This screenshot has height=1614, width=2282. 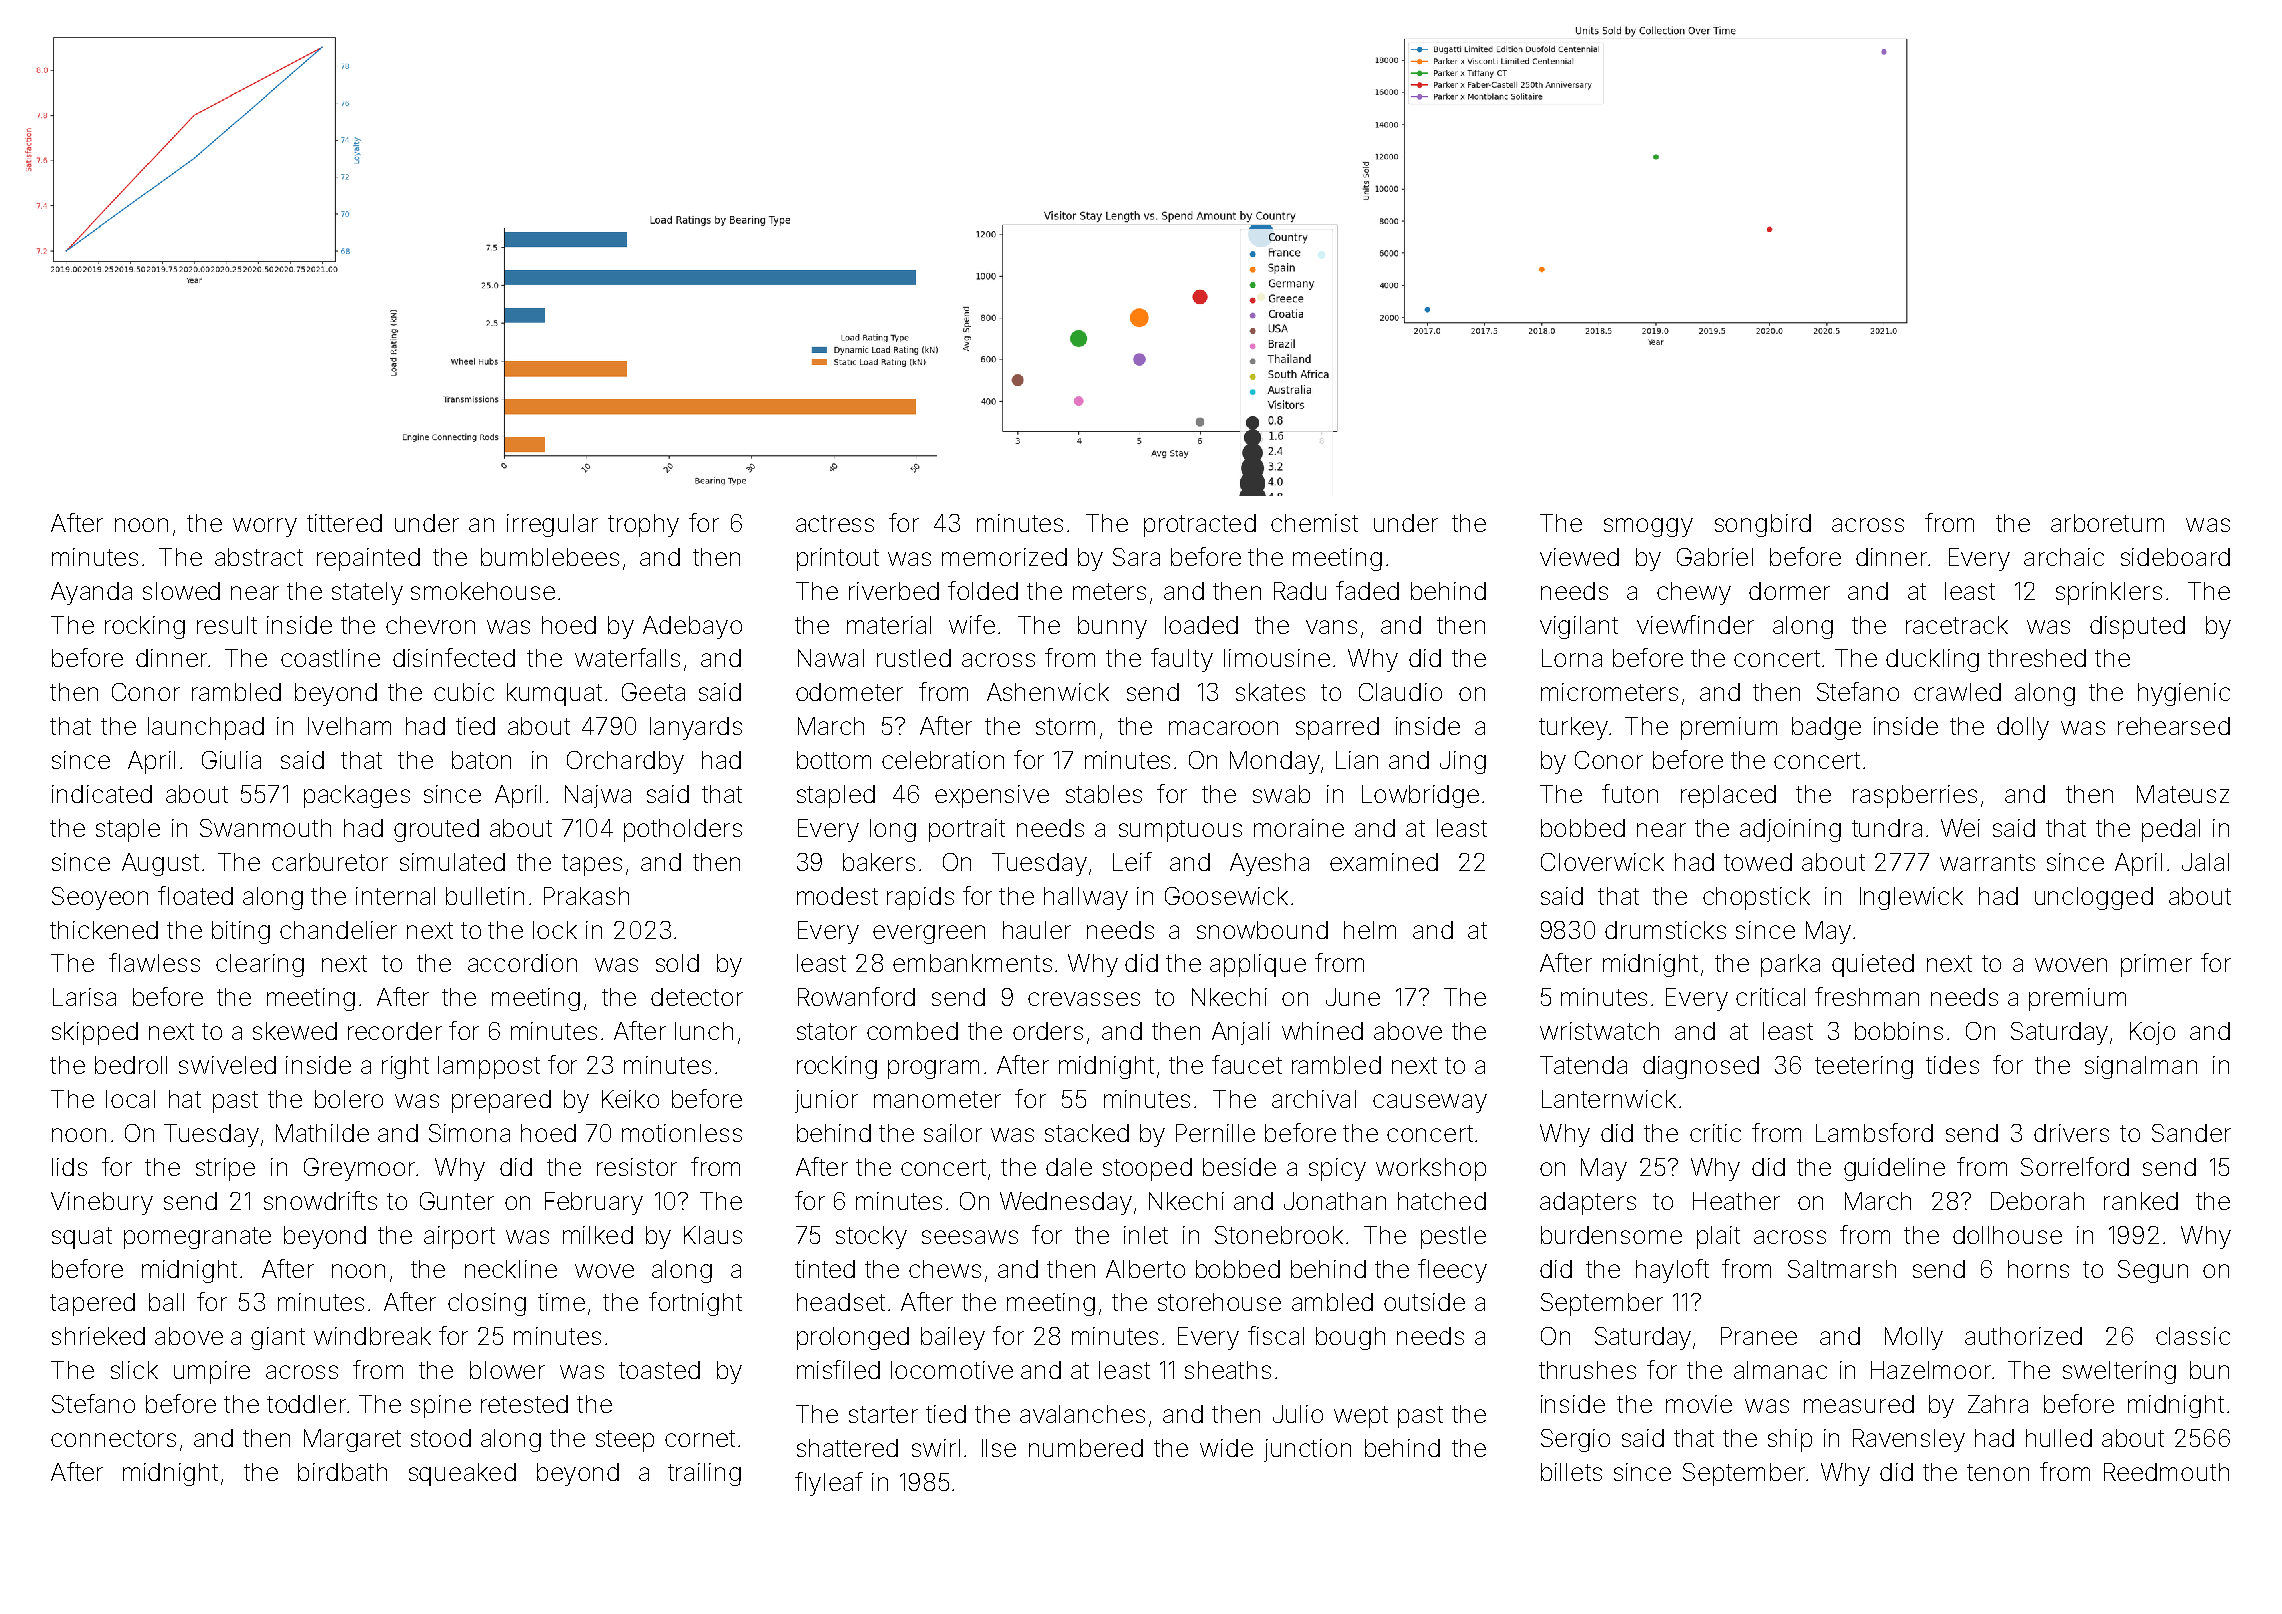 I want to click on trophy, so click(x=643, y=525).
